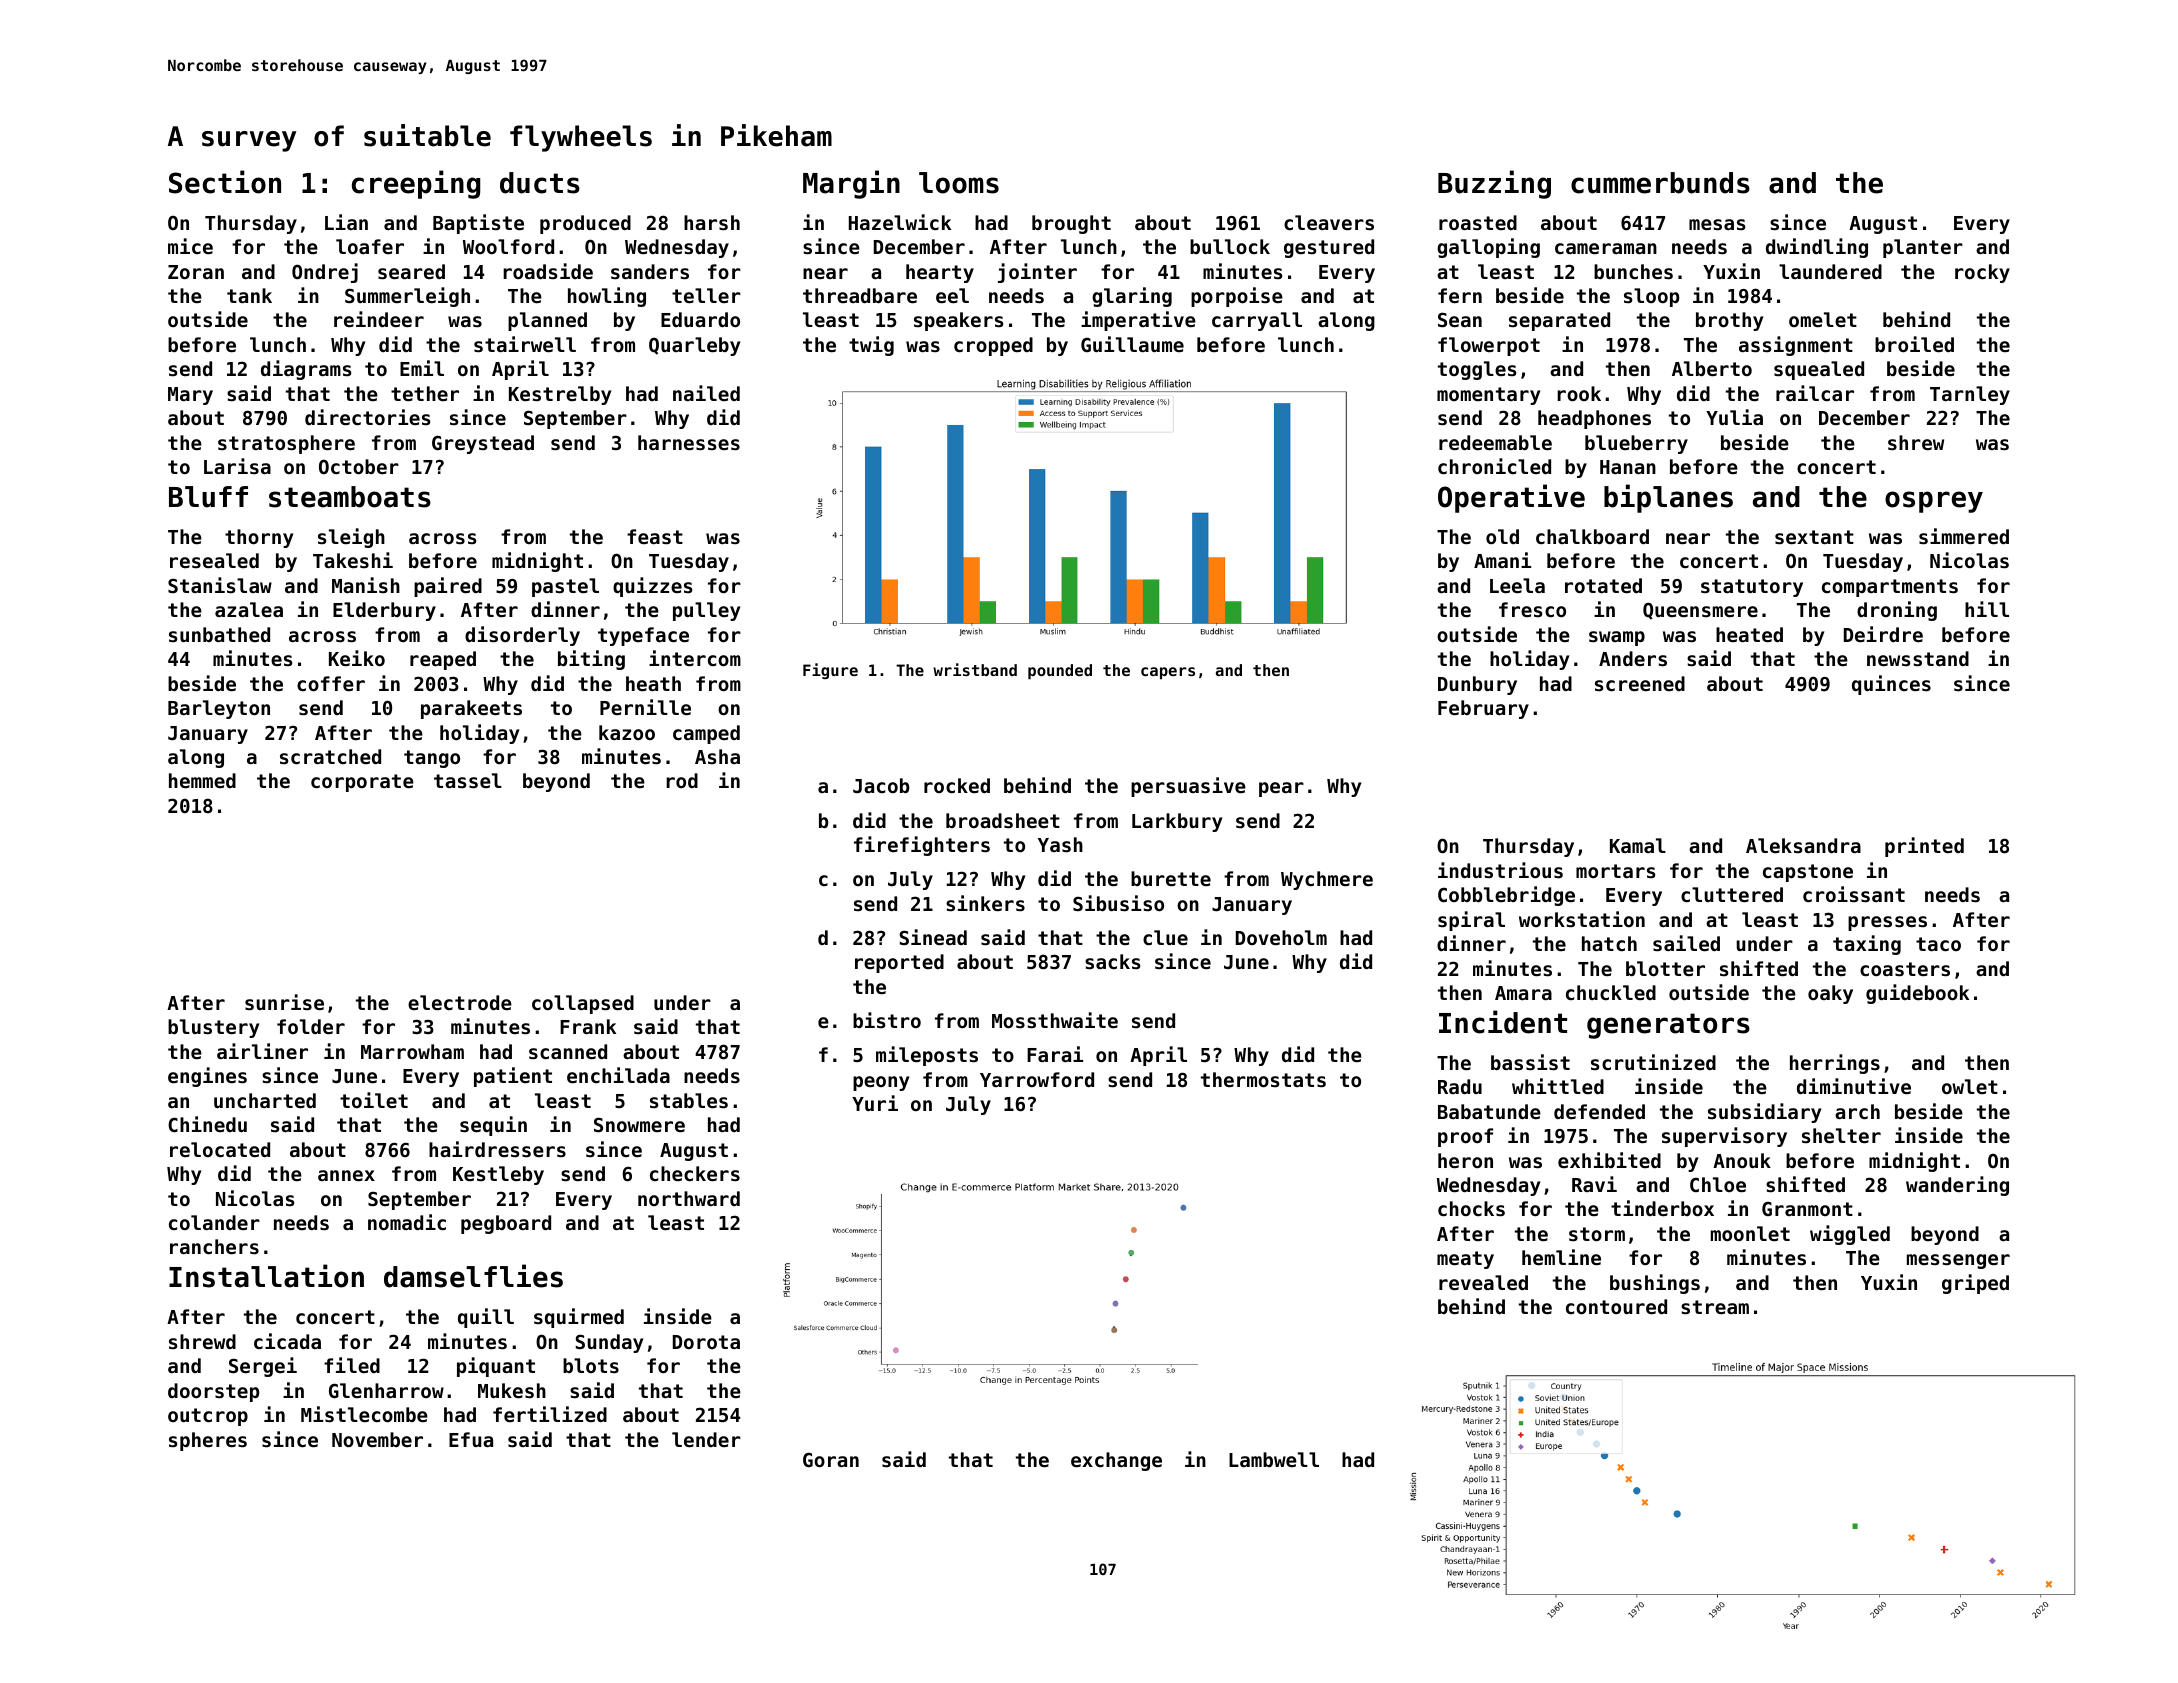 This screenshot has height=1683, width=2178. What do you see at coordinates (1465, 1260) in the screenshot?
I see `meaty` at bounding box center [1465, 1260].
